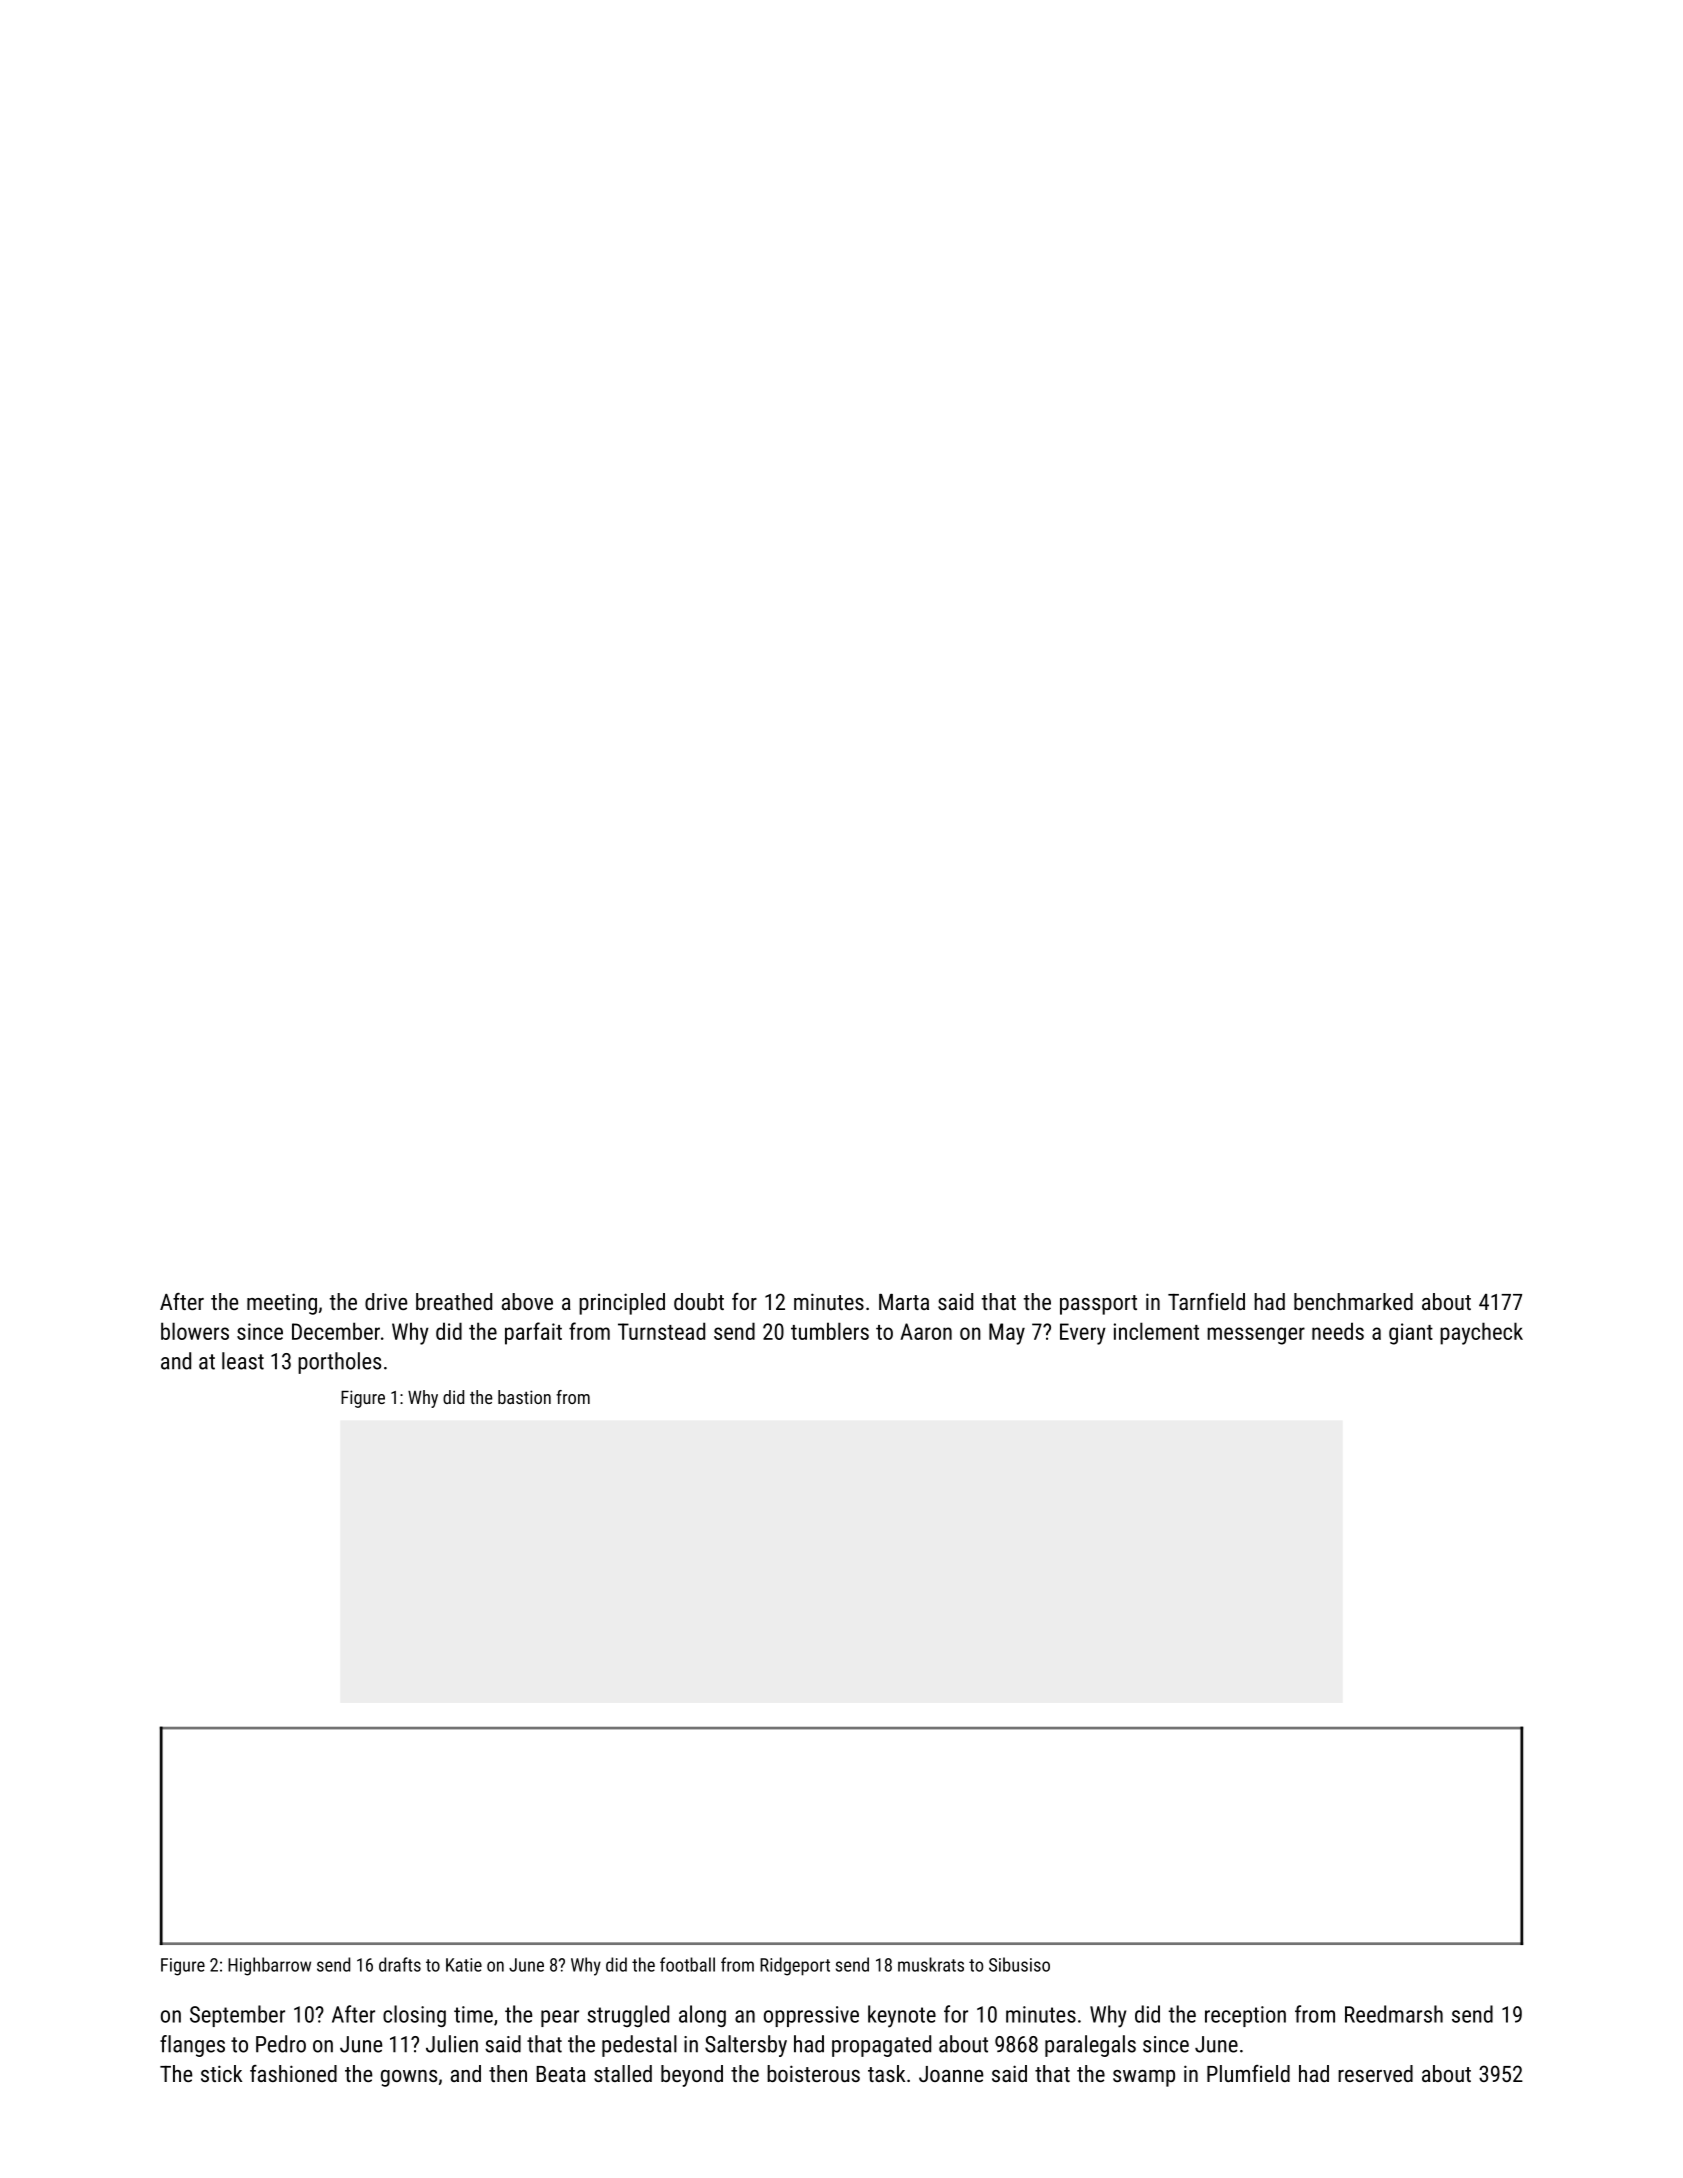 Image resolution: width=1683 pixels, height=2178 pixels. What do you see at coordinates (400, 1964) in the document?
I see `drafts` at bounding box center [400, 1964].
